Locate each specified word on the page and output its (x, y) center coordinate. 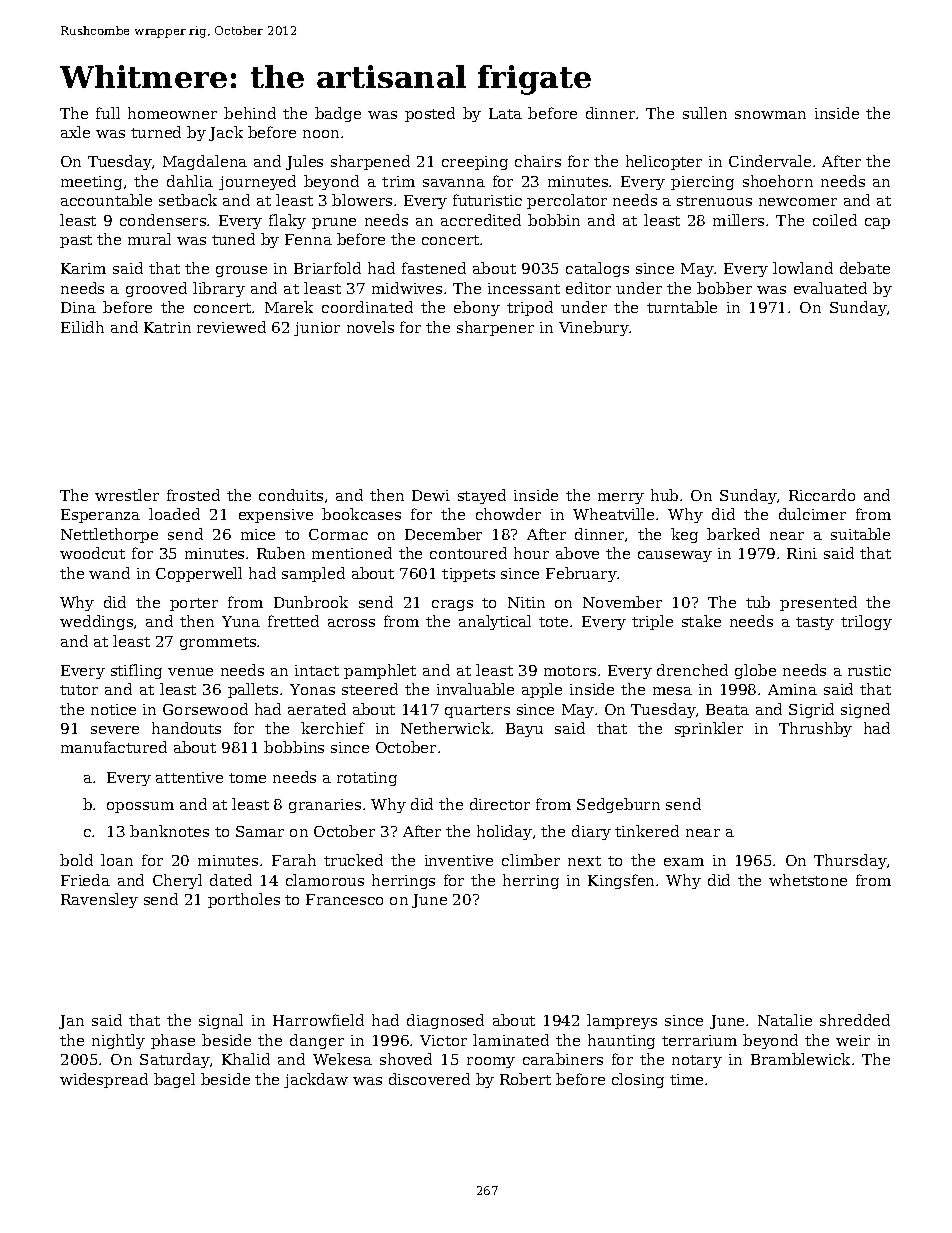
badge (338, 114)
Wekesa (342, 1059)
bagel (174, 1080)
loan (117, 860)
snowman (770, 115)
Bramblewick (800, 1059)
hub (664, 495)
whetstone (808, 880)
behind (250, 113)
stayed (482, 496)
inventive (459, 860)
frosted (193, 495)
